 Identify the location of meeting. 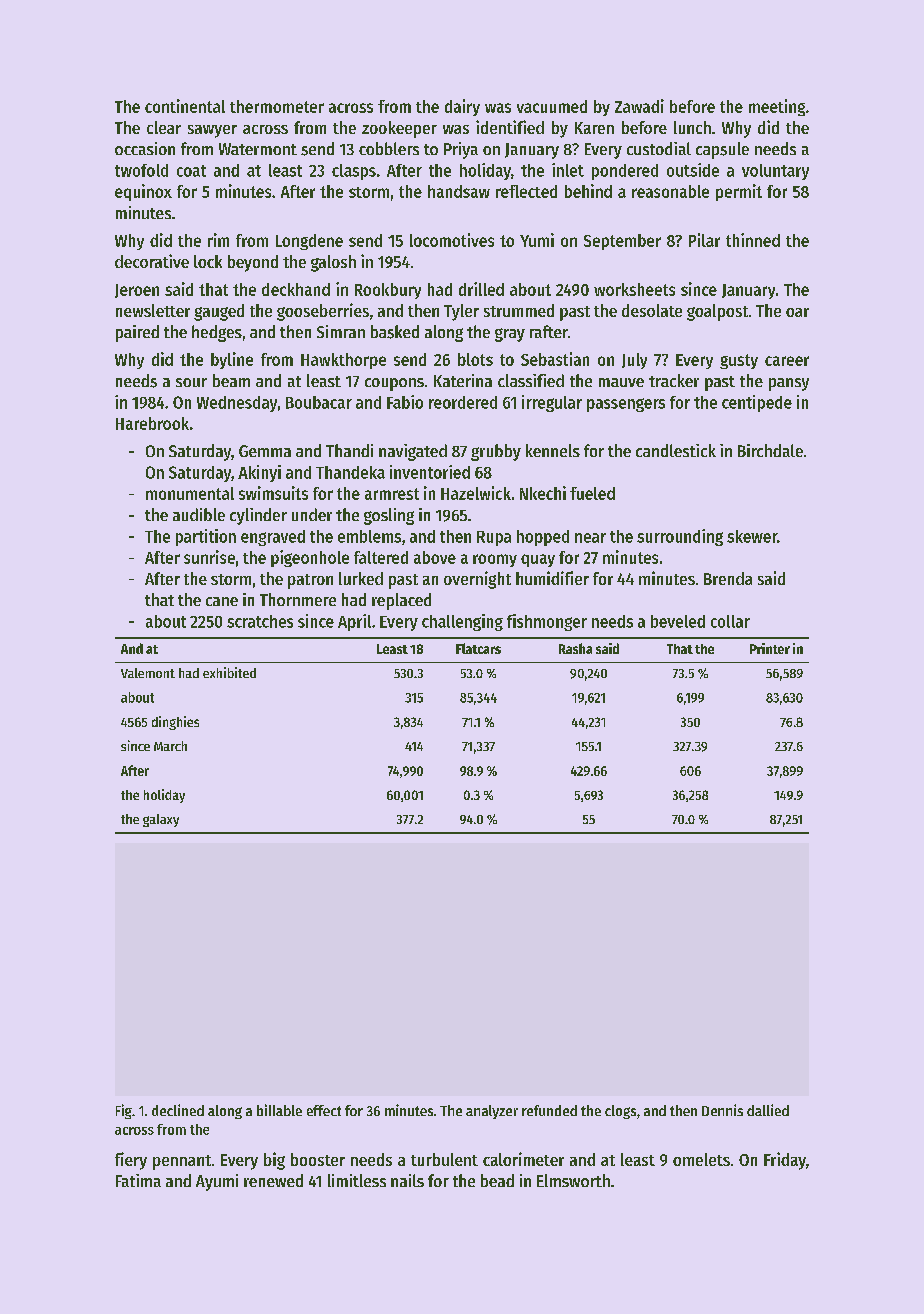
(777, 107).
